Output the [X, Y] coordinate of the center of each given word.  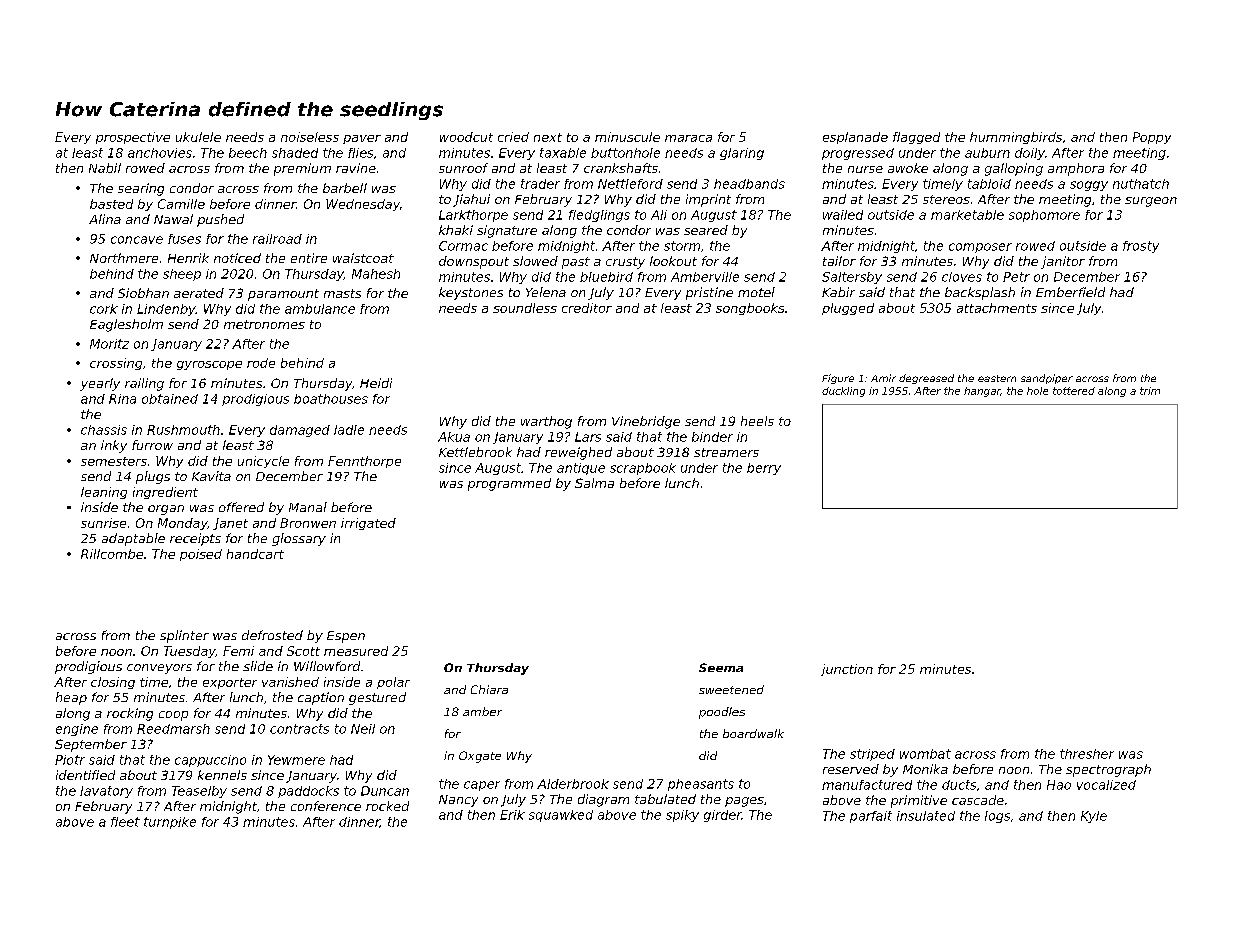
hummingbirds [1016, 138]
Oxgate [480, 757]
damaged [300, 431]
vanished [290, 682]
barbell [345, 188]
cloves [962, 277]
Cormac [463, 246]
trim [1150, 391]
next [548, 137]
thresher [1087, 754]
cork [104, 309]
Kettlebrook [475, 452]
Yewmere [296, 760]
